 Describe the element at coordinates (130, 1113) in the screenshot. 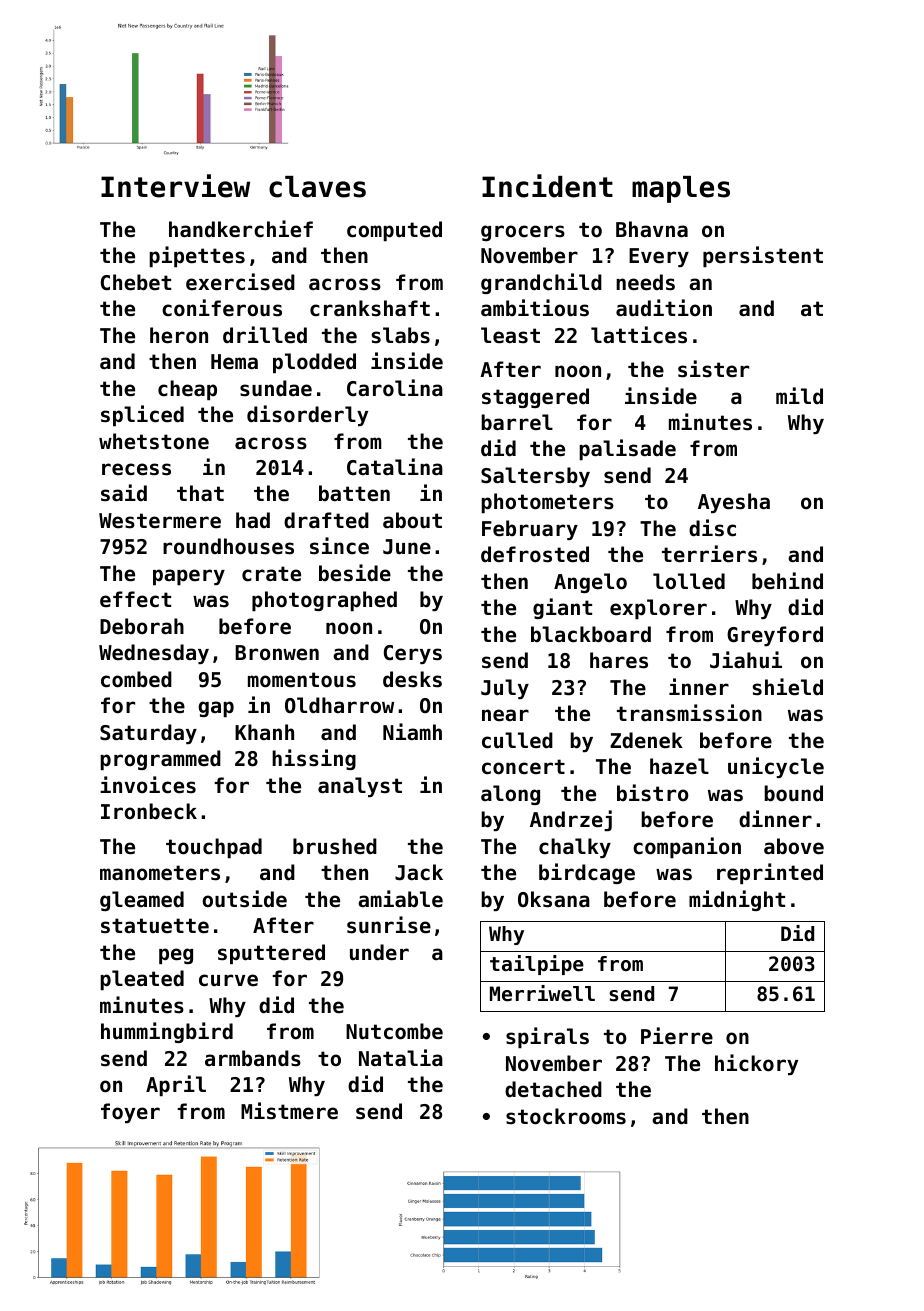

I see `foyer` at that location.
